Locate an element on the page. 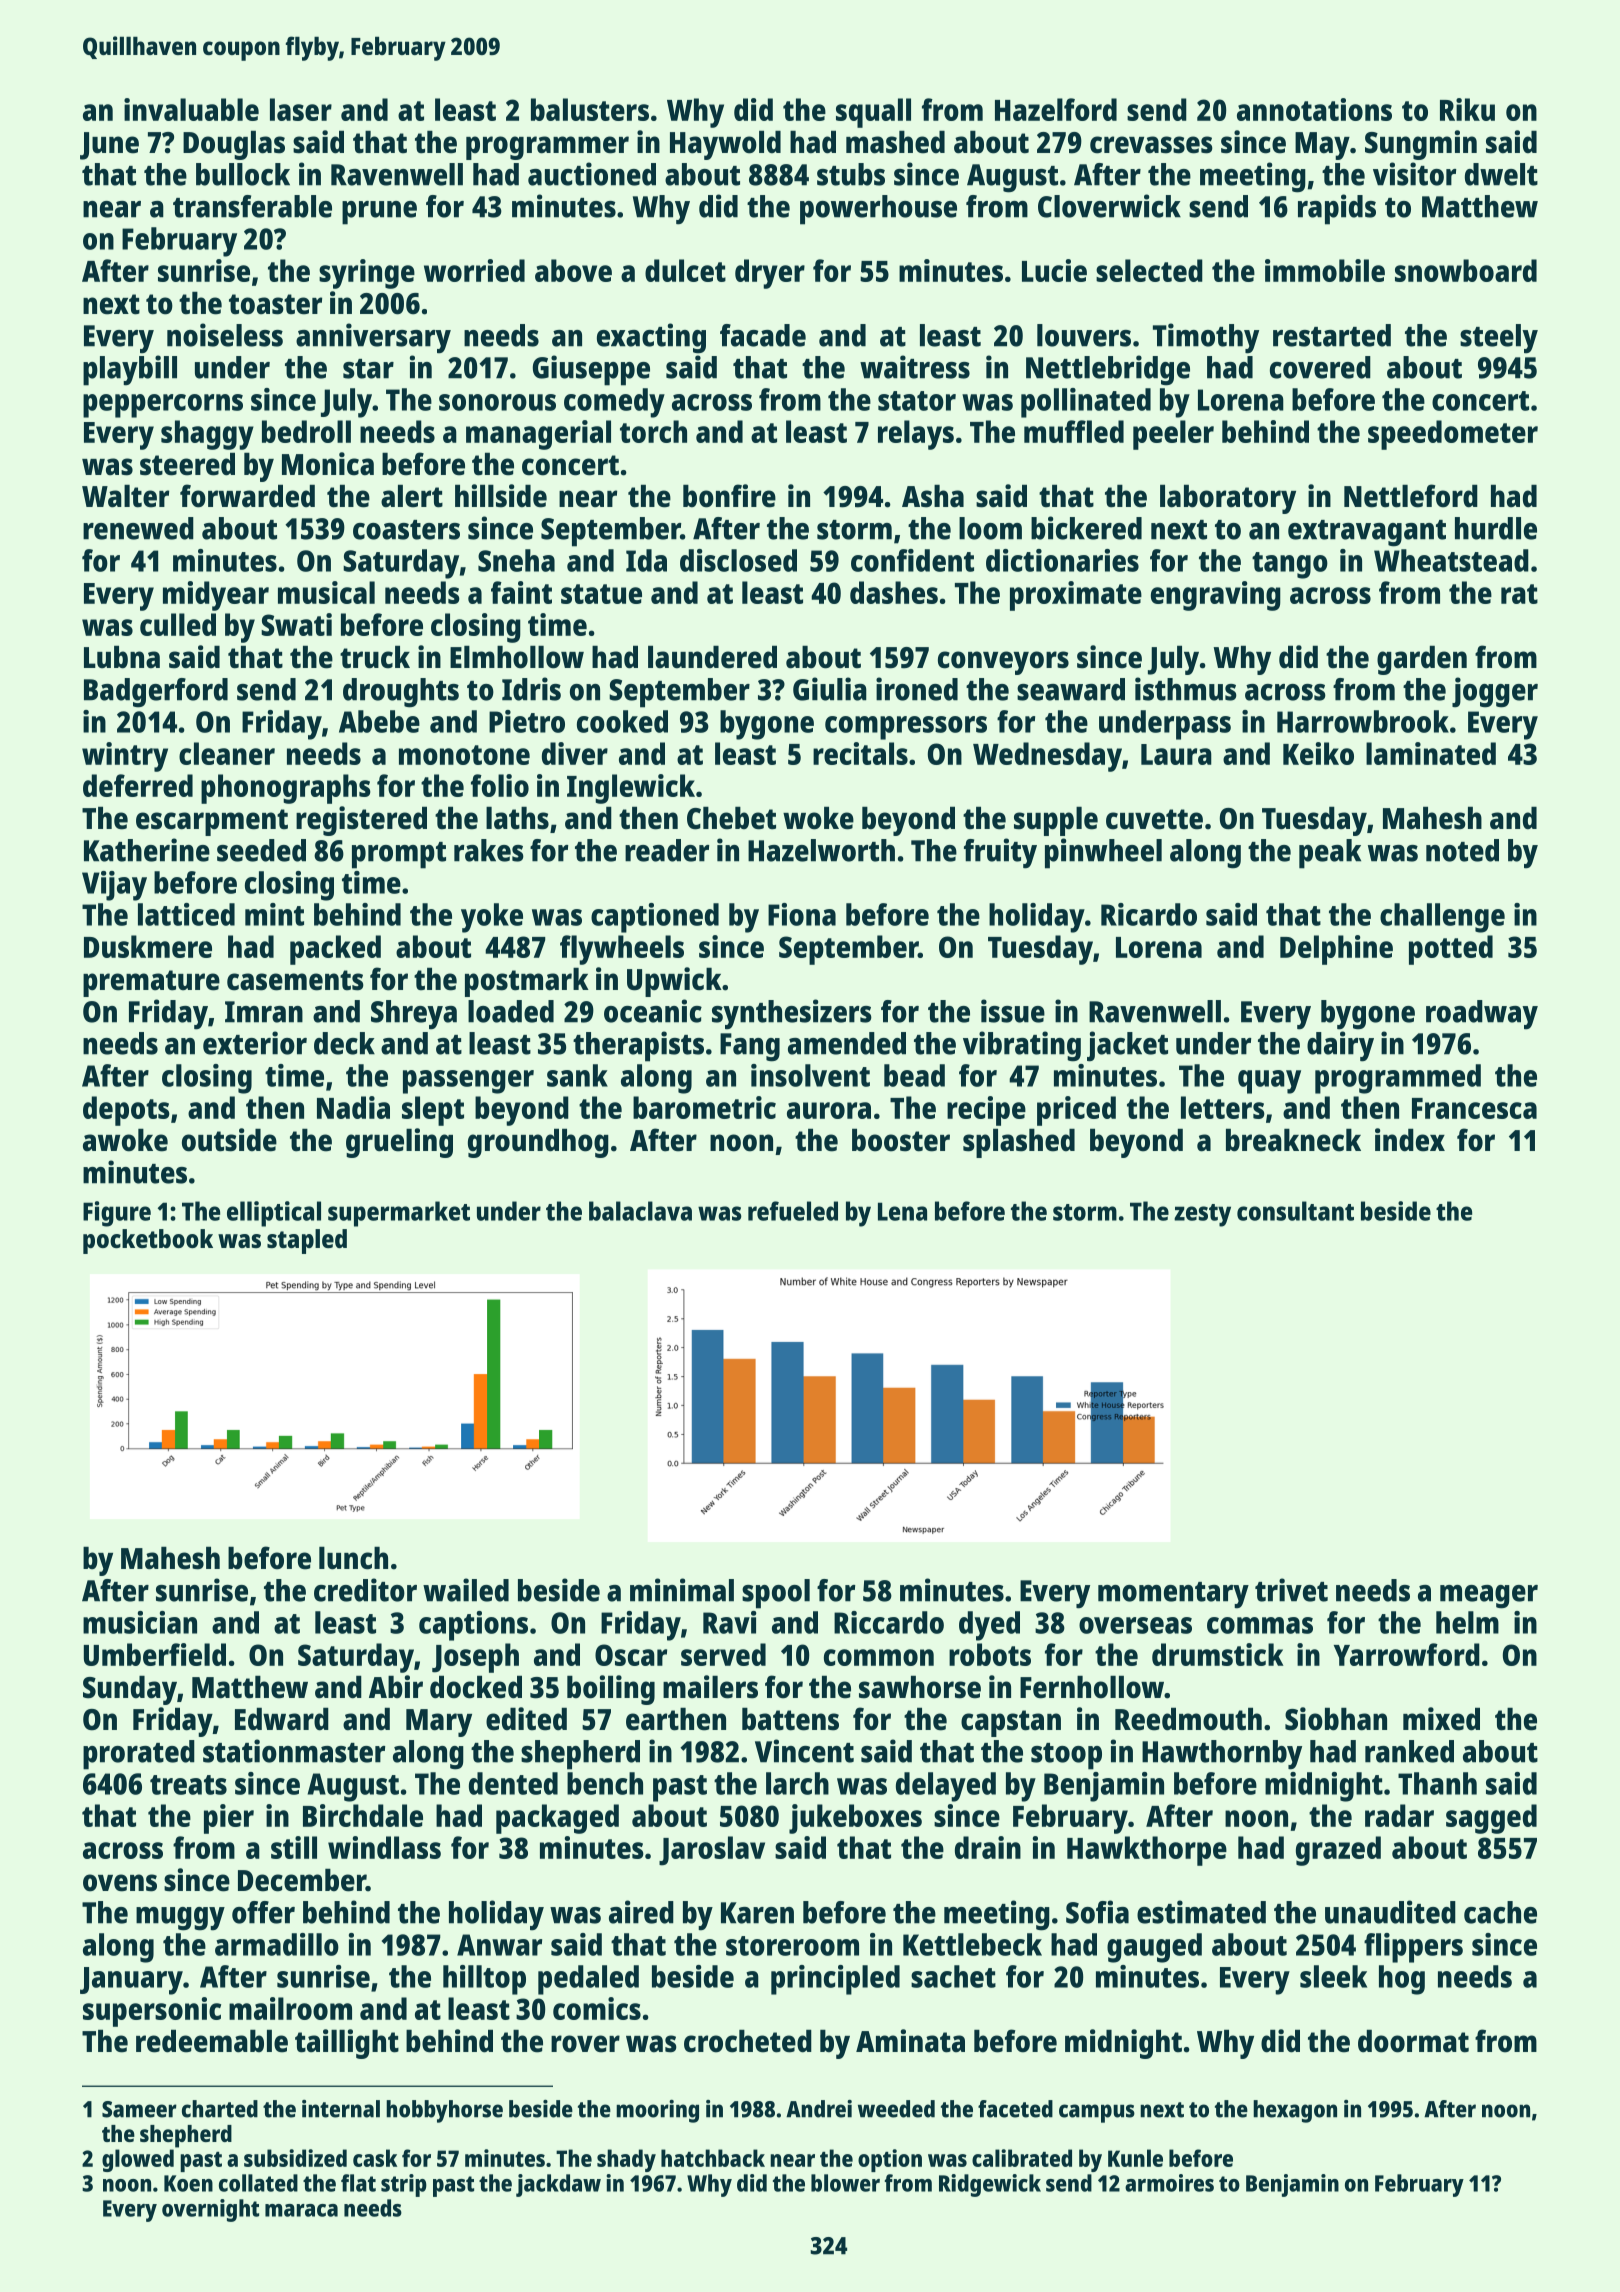 This page has width=1620, height=2292. wailed is located at coordinates (466, 1590).
